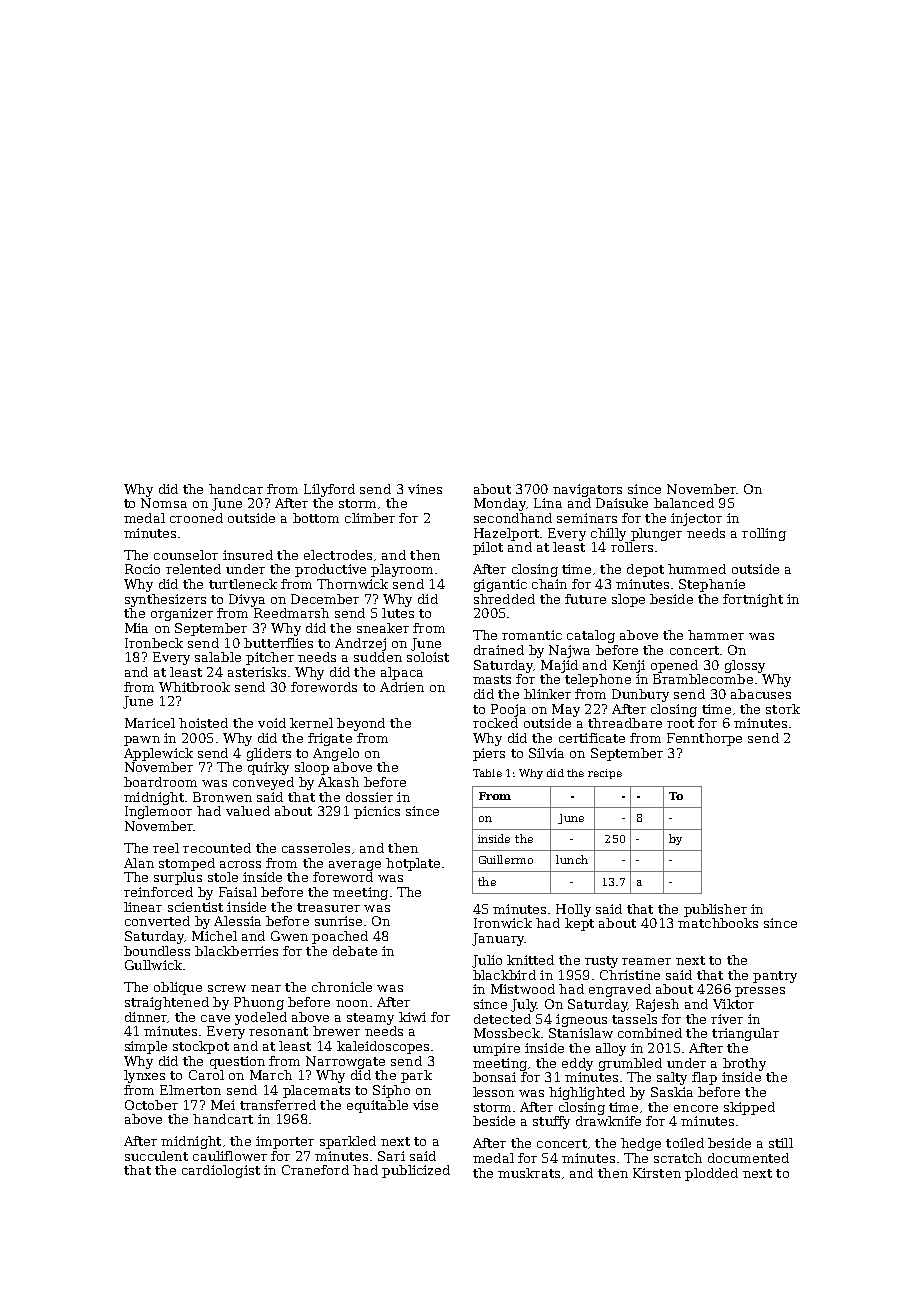 The width and height of the screenshot is (924, 1308). Describe the element at coordinates (257, 672) in the screenshot. I see `asterisks` at that location.
